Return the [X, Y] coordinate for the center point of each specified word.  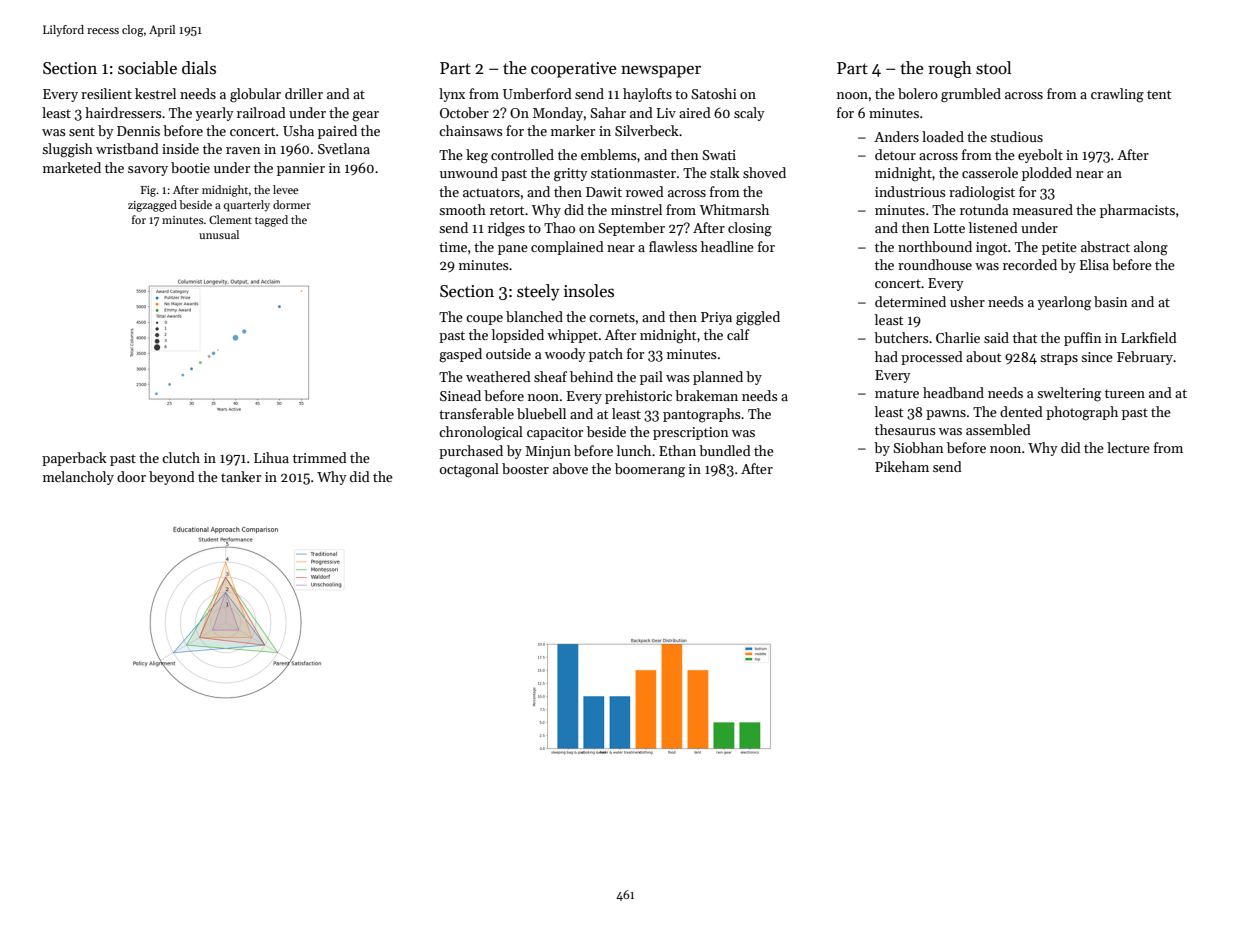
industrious [910, 191]
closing [750, 229]
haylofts [647, 95]
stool [993, 68]
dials [199, 68]
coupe [484, 320]
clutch [181, 457]
